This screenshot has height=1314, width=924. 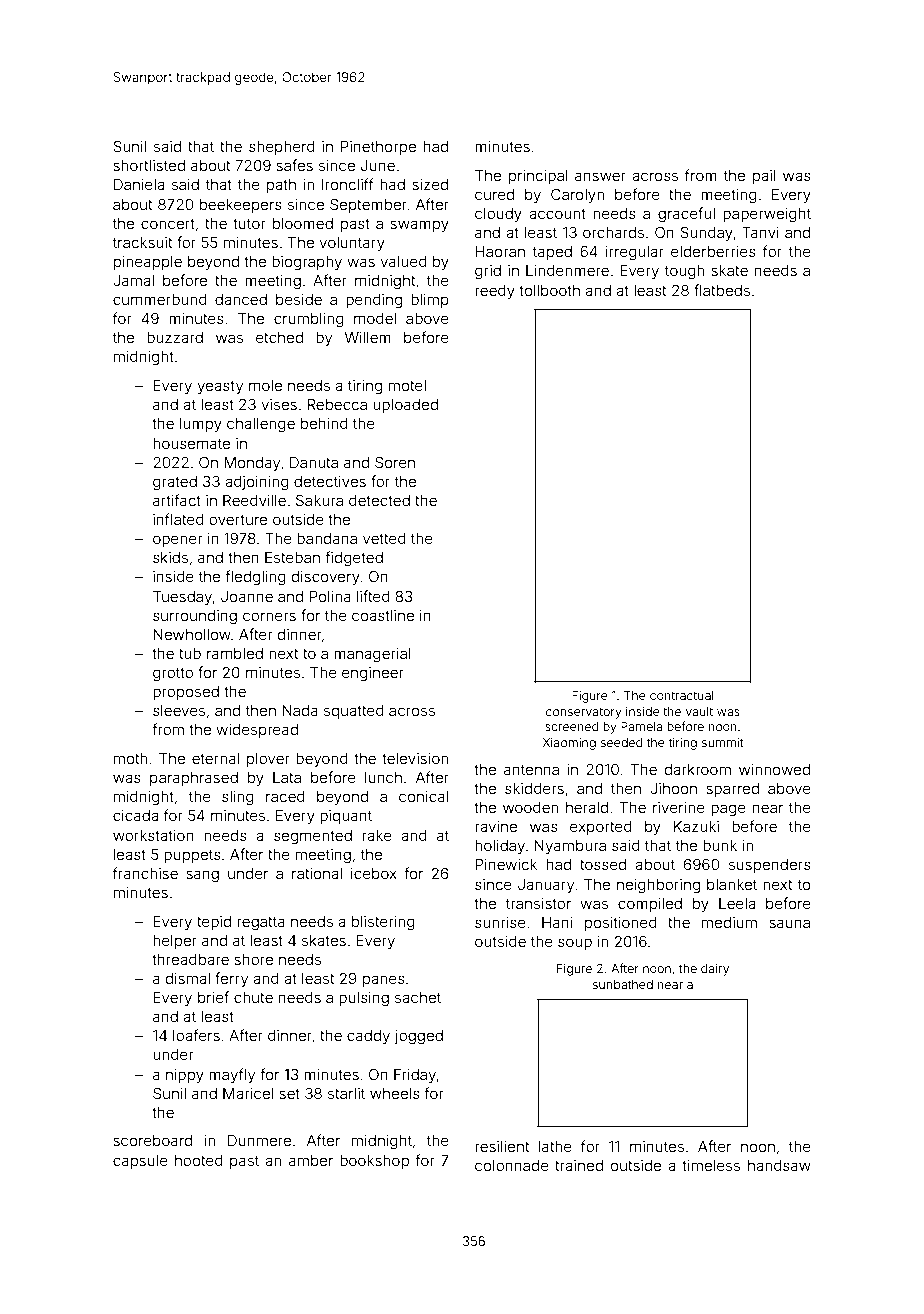 What do you see at coordinates (767, 215) in the screenshot?
I see `paperweight` at bounding box center [767, 215].
